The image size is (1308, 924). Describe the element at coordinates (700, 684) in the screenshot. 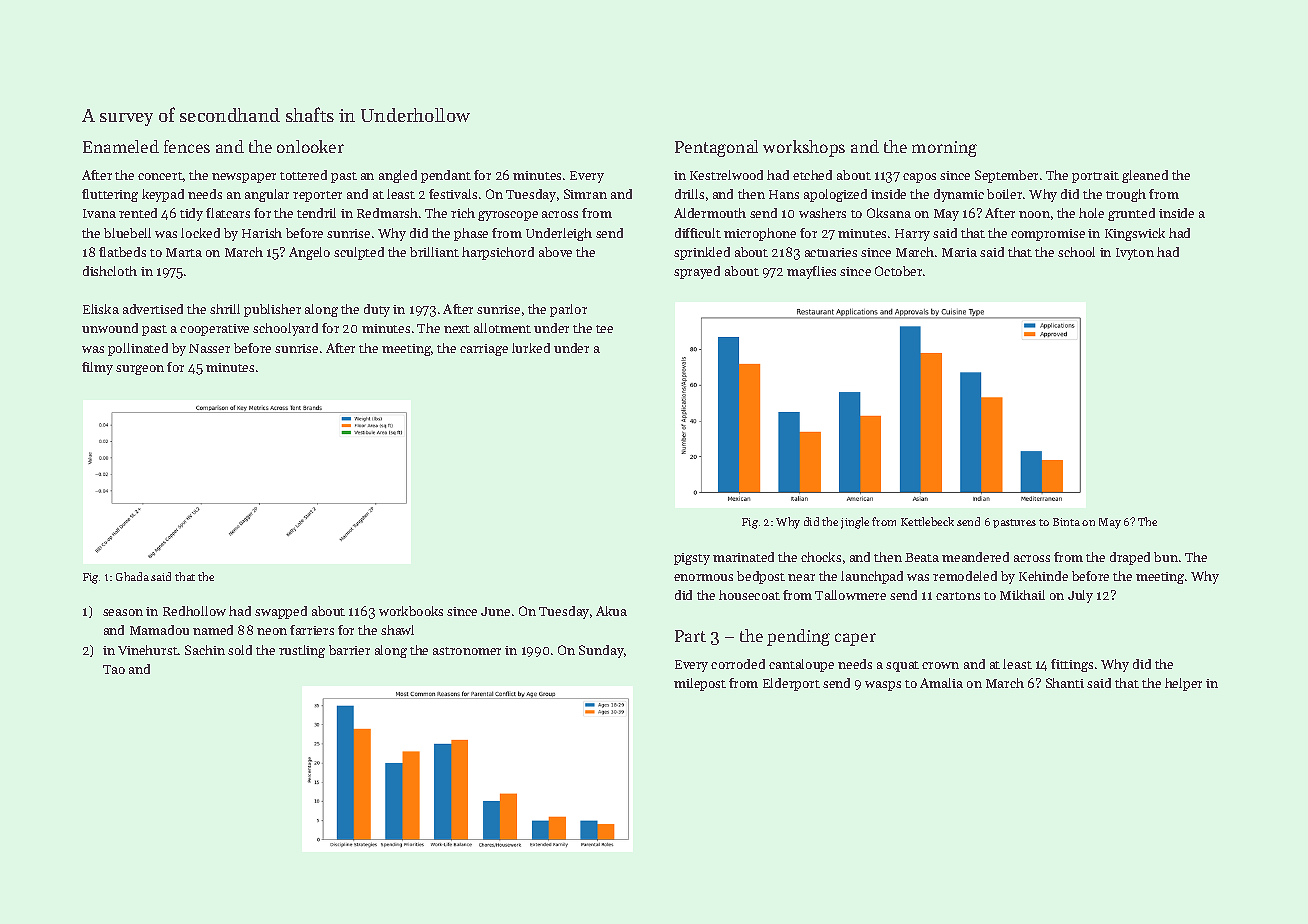

I see `milepost` at that location.
